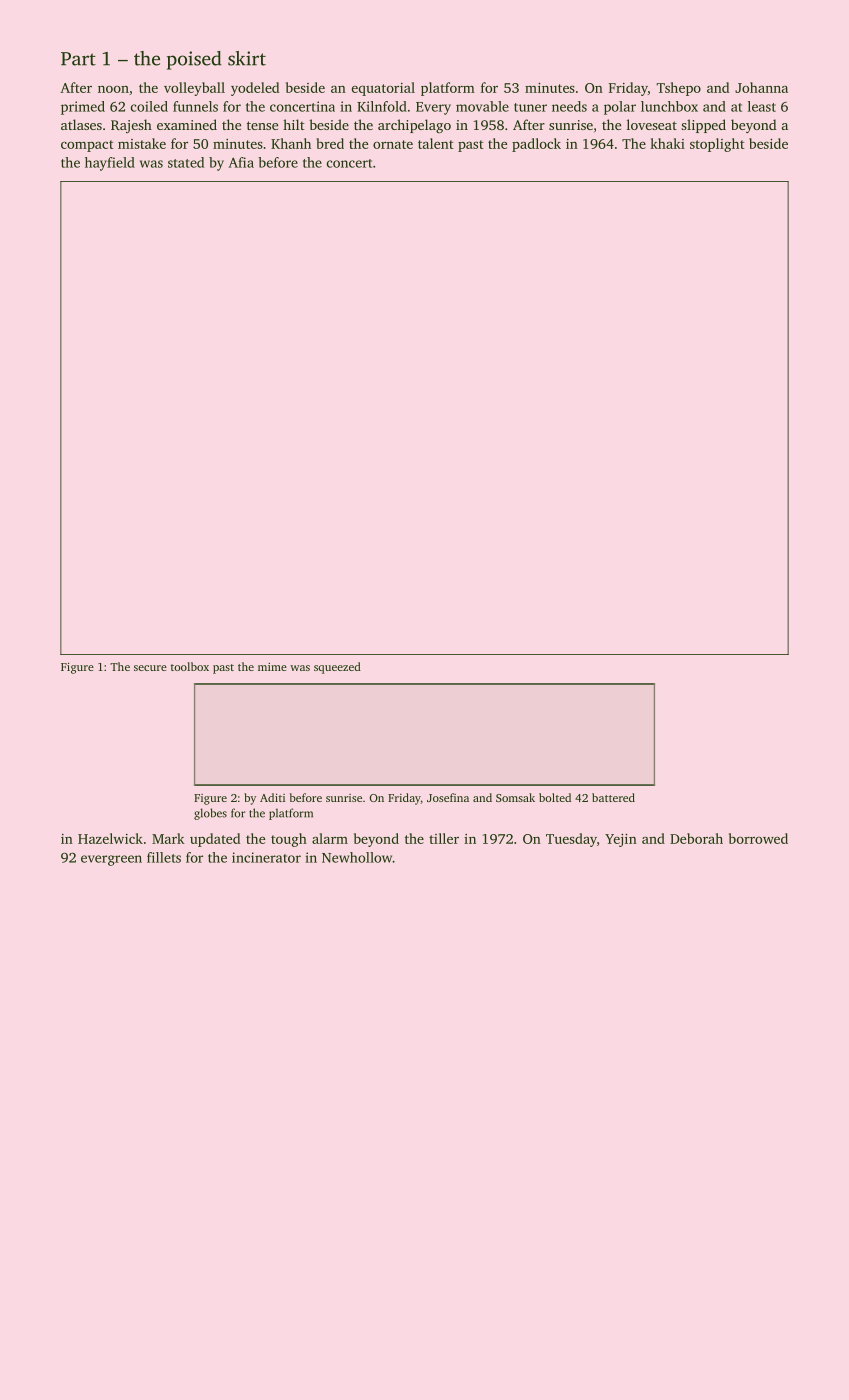 The height and width of the screenshot is (1400, 849). Describe the element at coordinates (186, 162) in the screenshot. I see `stated` at that location.
